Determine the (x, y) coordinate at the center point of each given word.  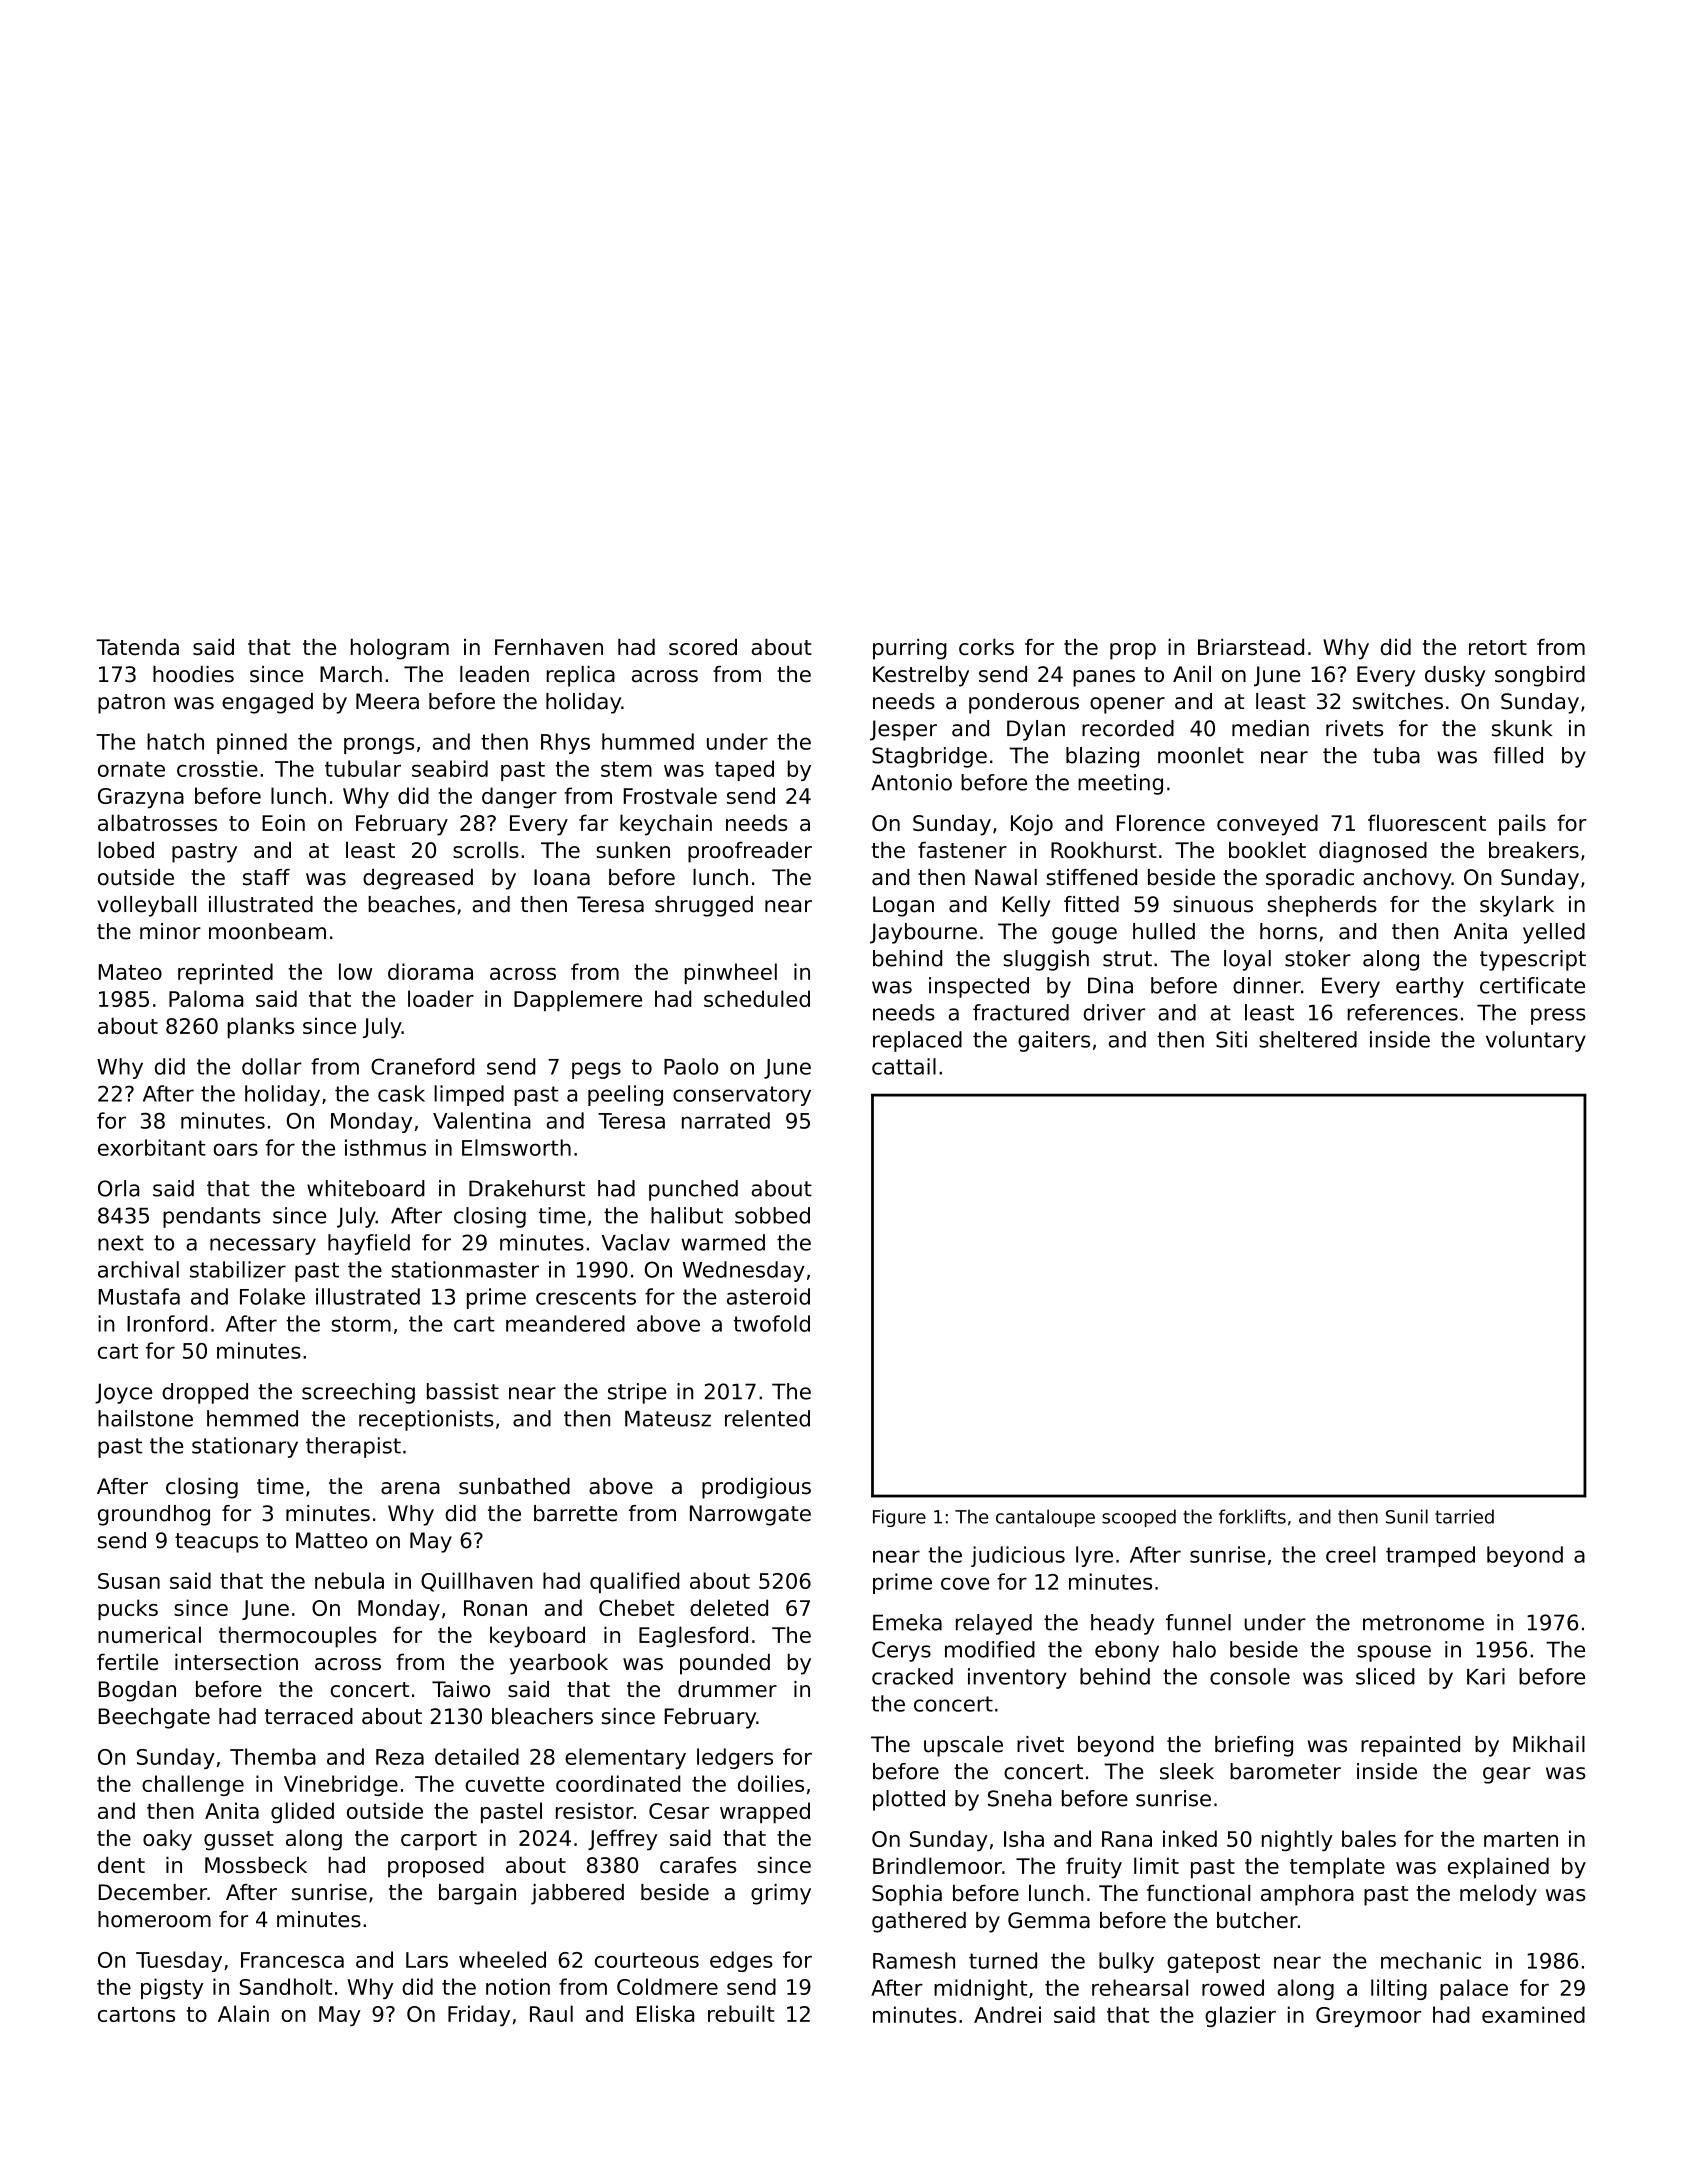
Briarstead (1251, 646)
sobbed (772, 1215)
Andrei (1007, 2014)
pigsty (172, 1988)
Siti (1231, 1039)
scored (703, 647)
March (351, 674)
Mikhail (1549, 1744)
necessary (263, 1246)
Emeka (907, 1622)
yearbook (559, 1664)
